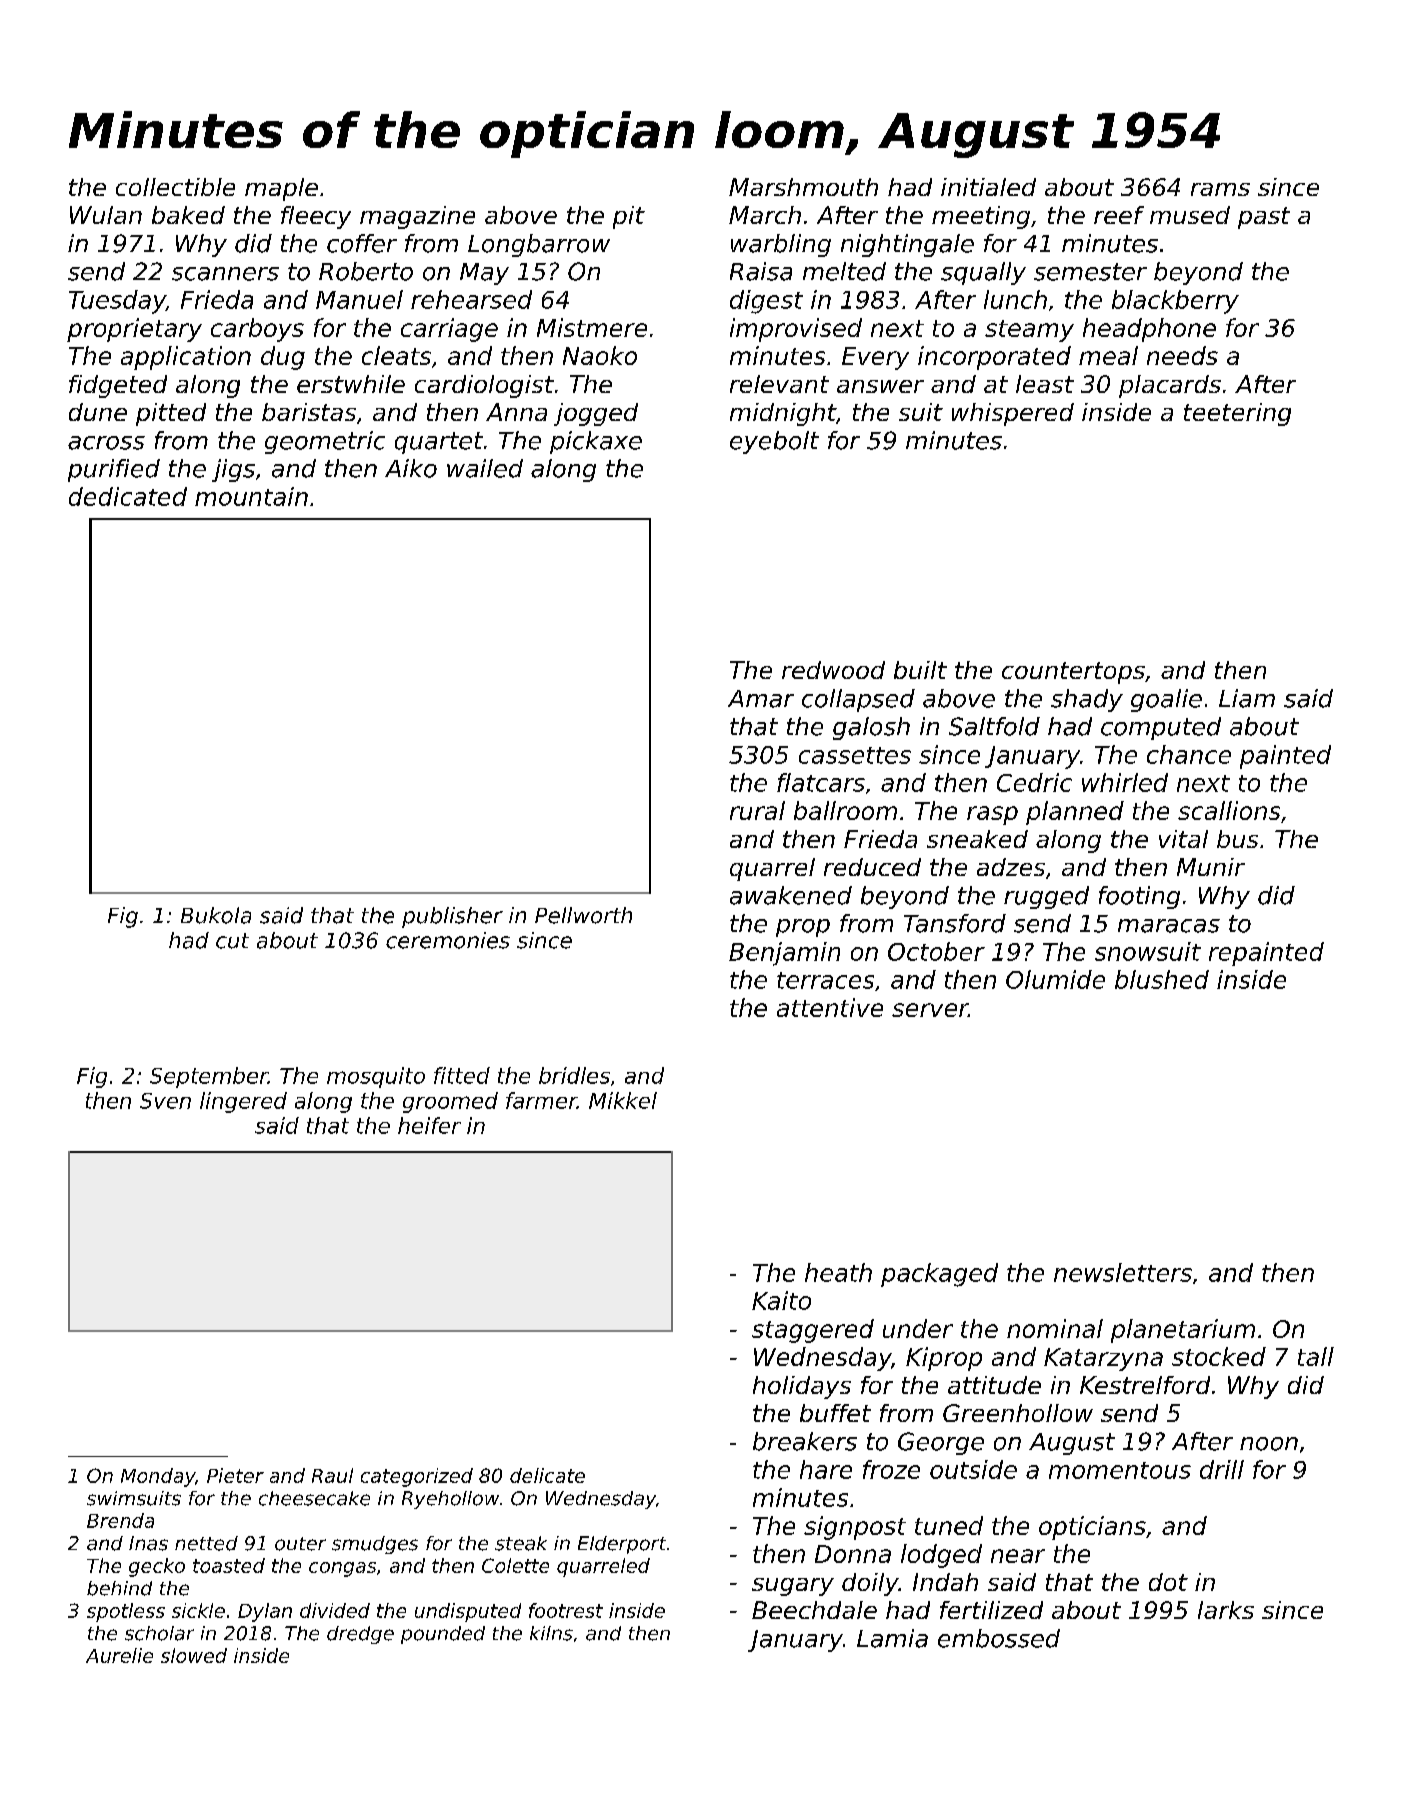  What do you see at coordinates (106, 215) in the image?
I see `Wulan` at bounding box center [106, 215].
